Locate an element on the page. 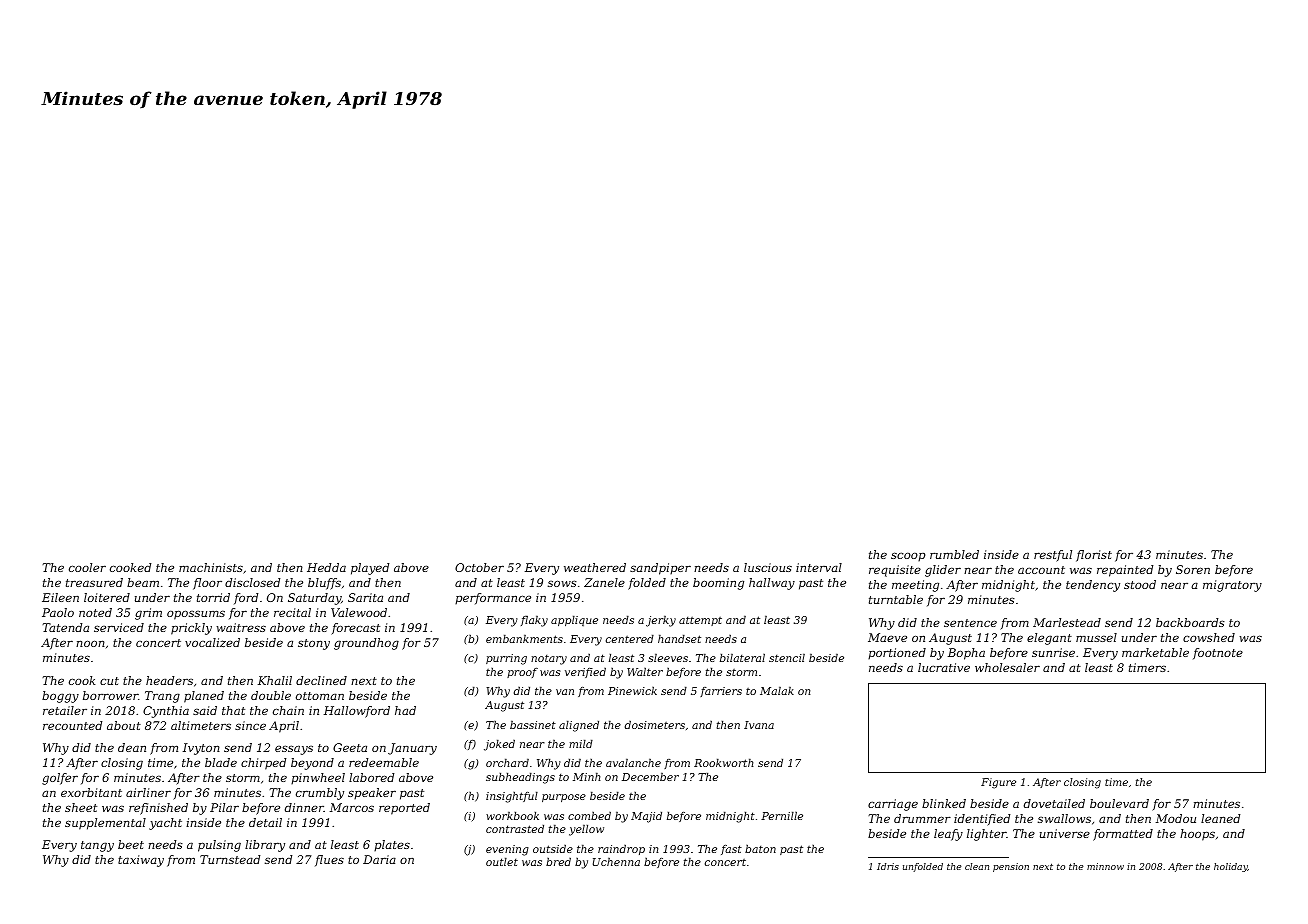 The image size is (1308, 924). contrasted is located at coordinates (515, 828).
